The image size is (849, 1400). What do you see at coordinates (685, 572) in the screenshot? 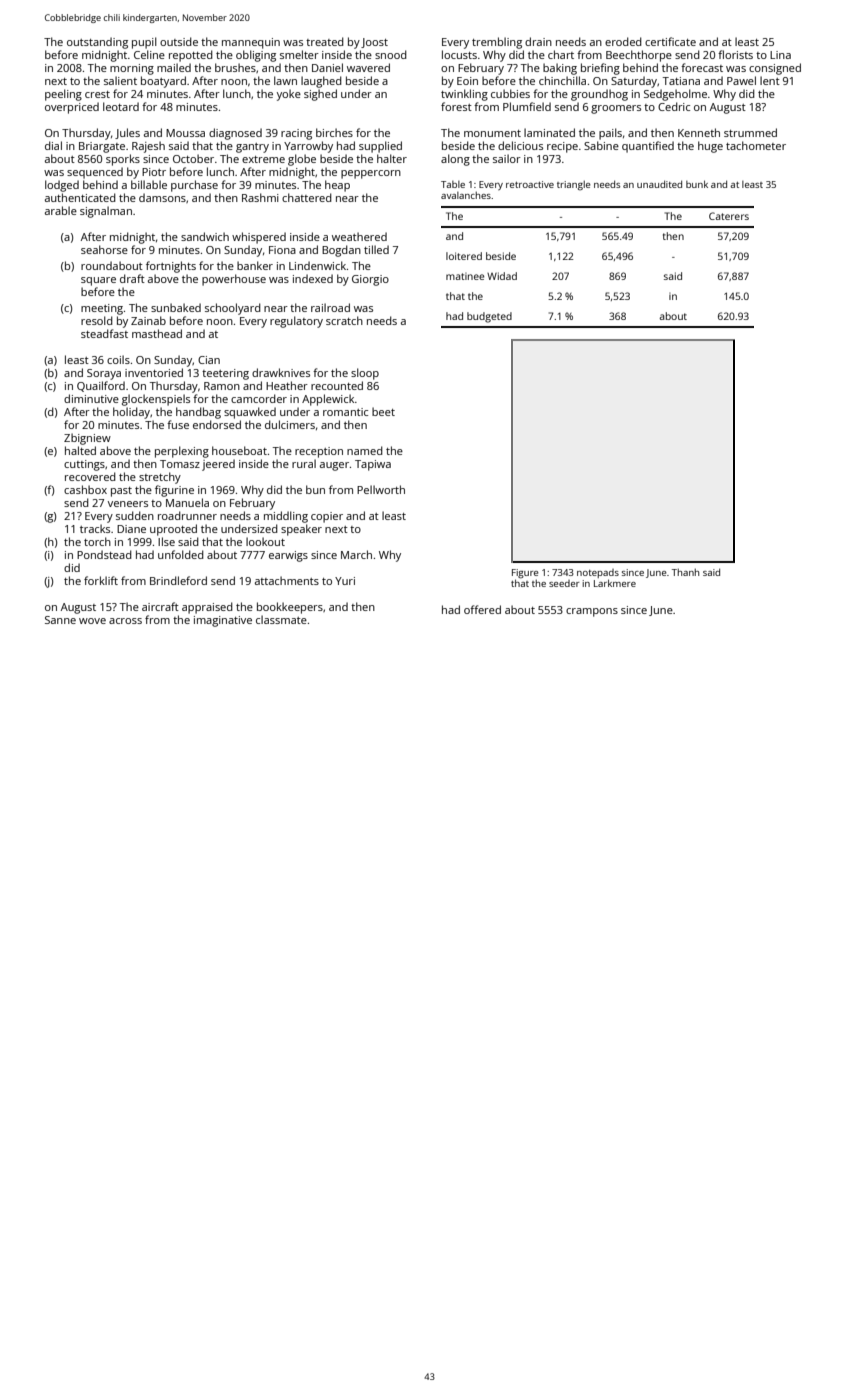
I see `Thanh` at bounding box center [685, 572].
